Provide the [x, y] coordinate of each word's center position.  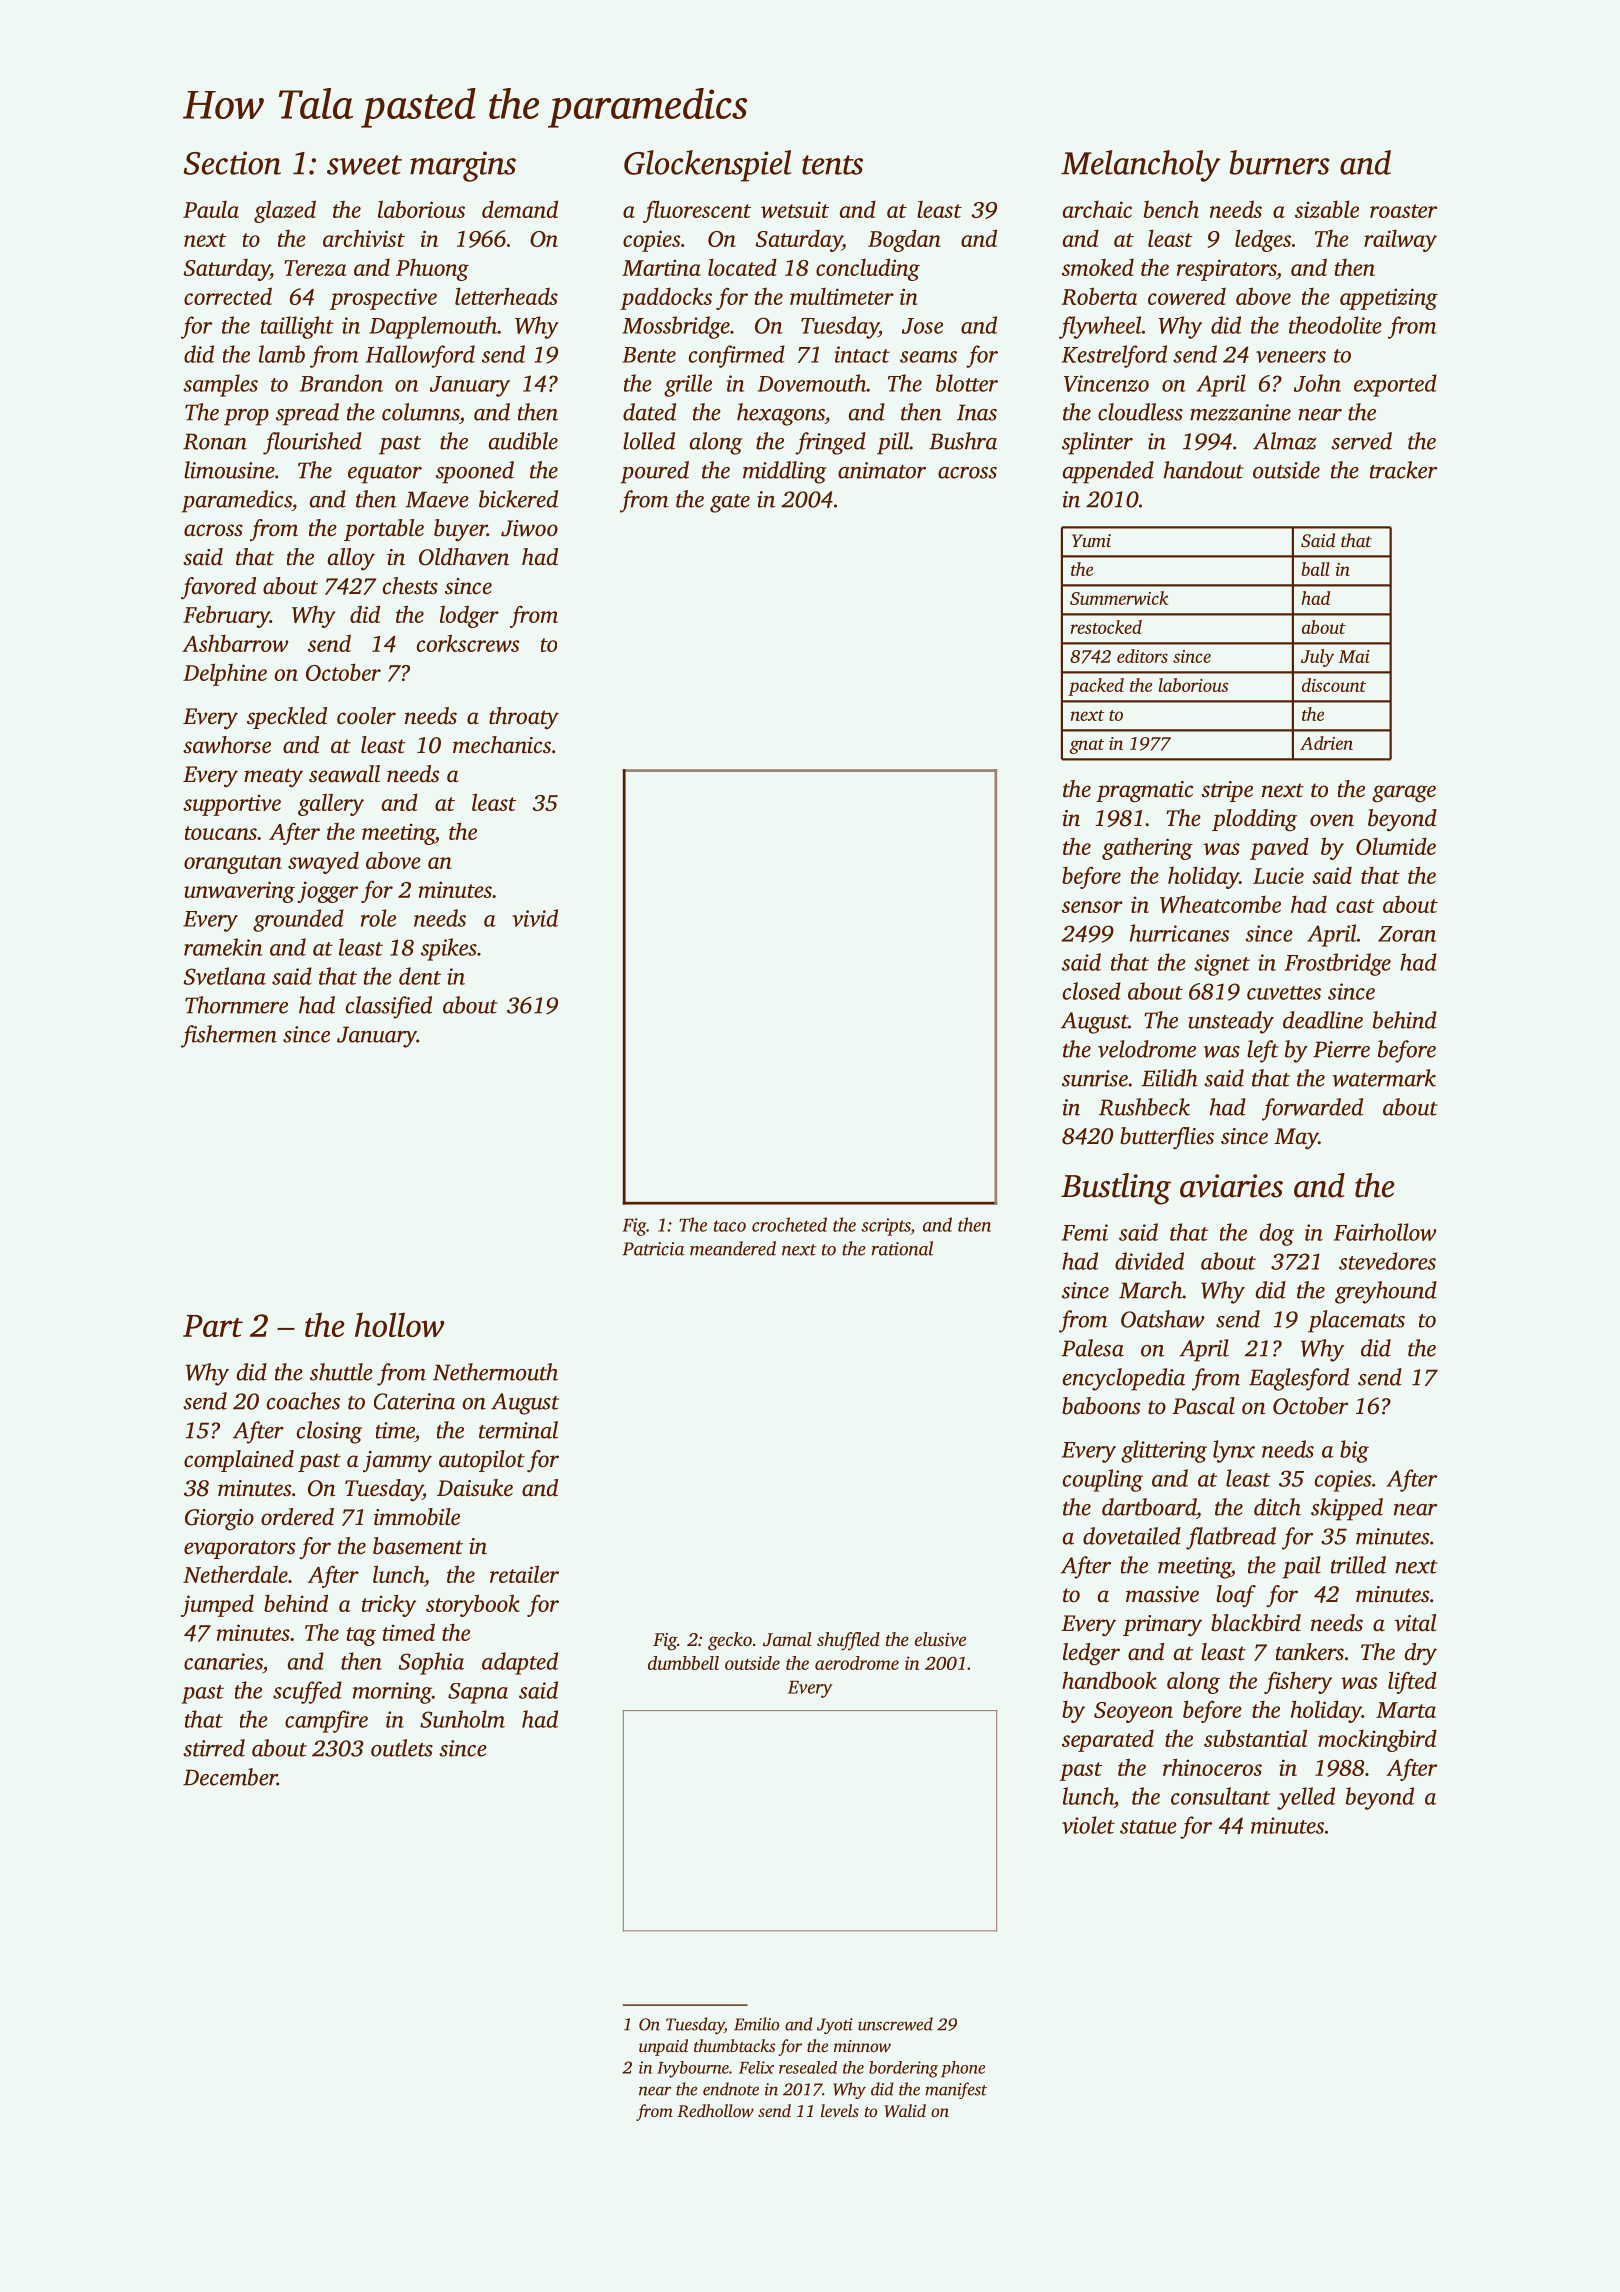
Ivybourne [693, 2069]
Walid [905, 2111]
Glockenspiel [708, 166]
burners [1279, 162]
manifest [956, 2090]
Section [232, 163]
